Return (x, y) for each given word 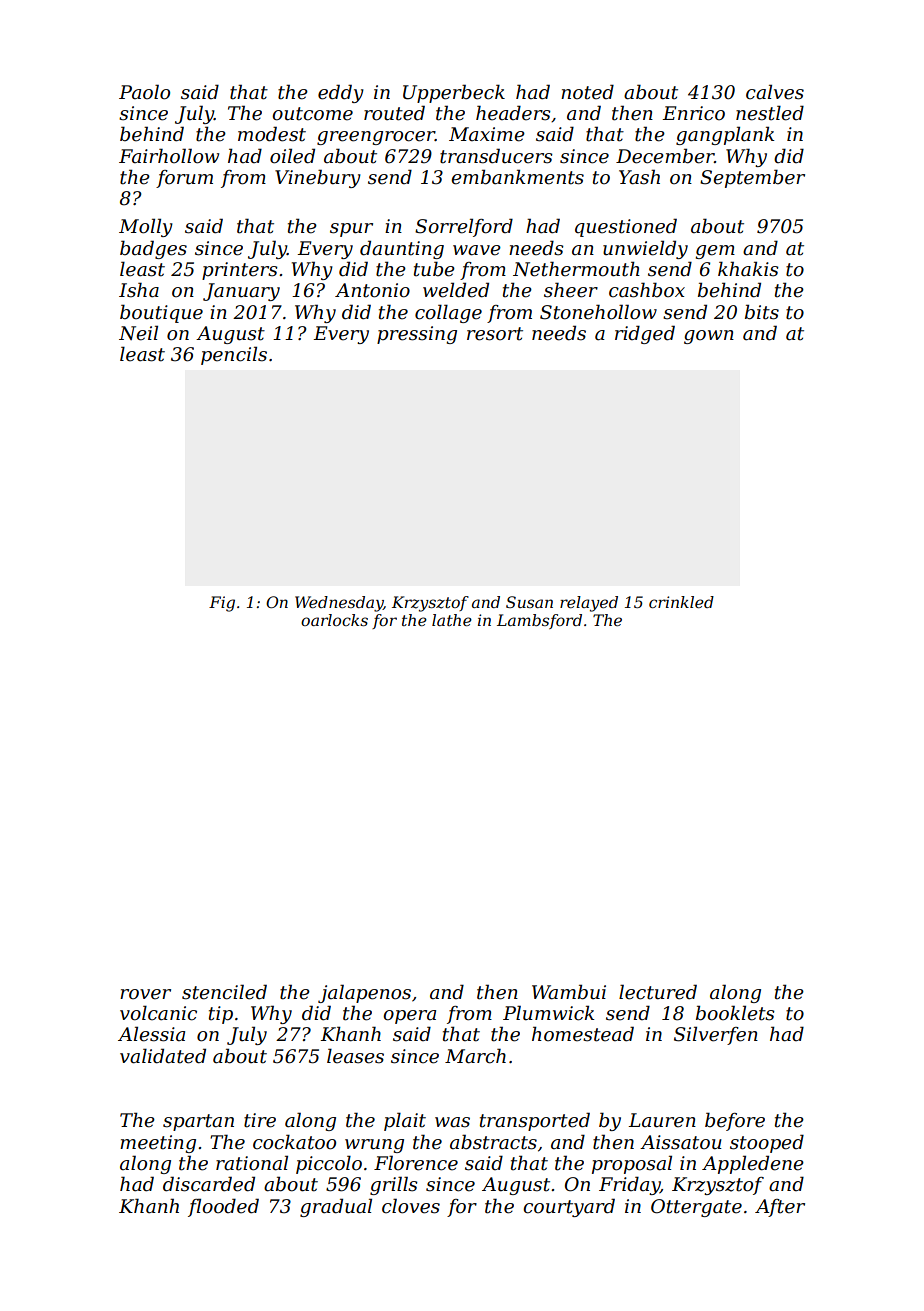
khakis (748, 269)
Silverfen (716, 1035)
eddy (341, 93)
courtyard (569, 1207)
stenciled (224, 992)
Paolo (144, 92)
